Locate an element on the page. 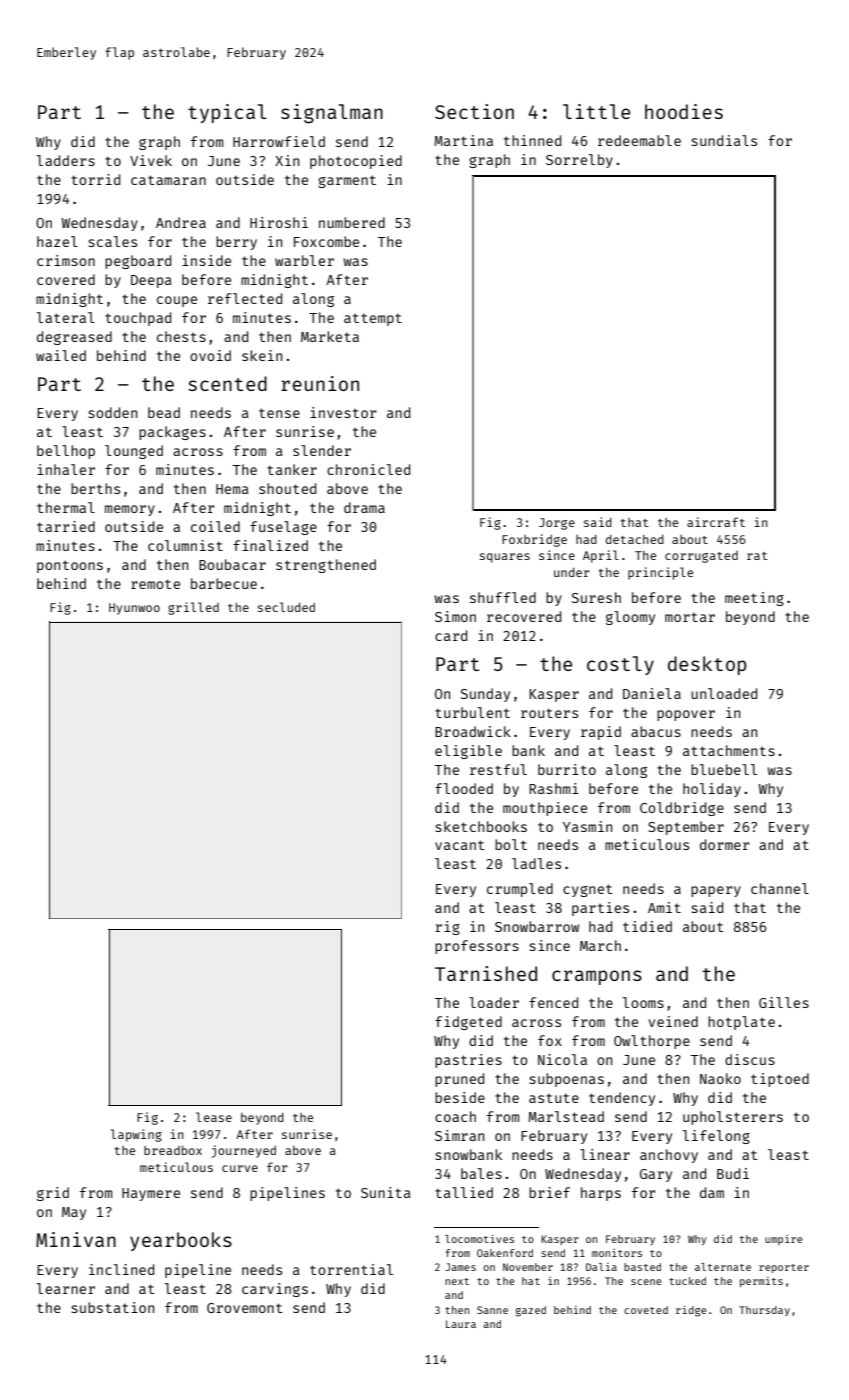 The height and width of the document is (1400, 849). hoodies is located at coordinates (684, 111).
